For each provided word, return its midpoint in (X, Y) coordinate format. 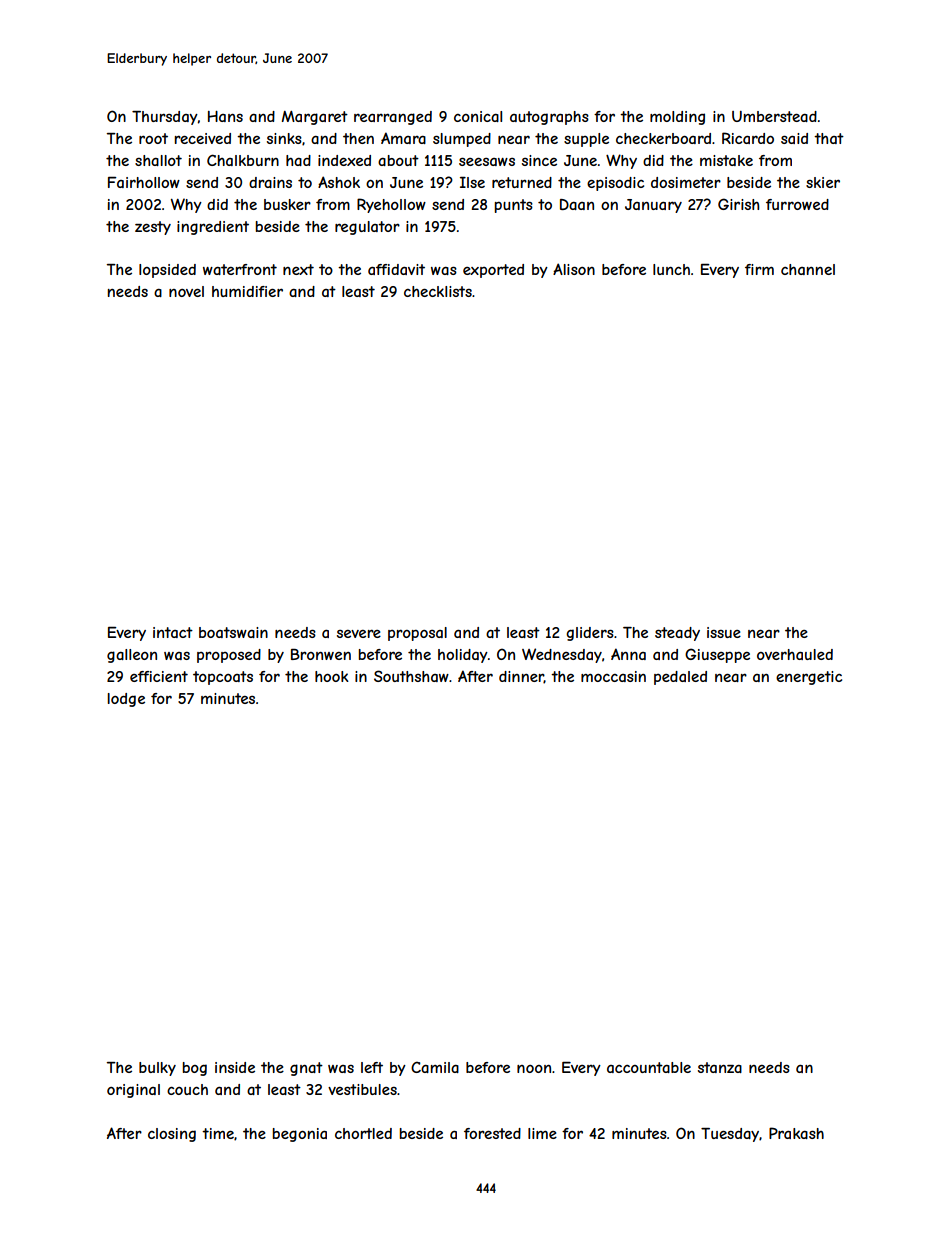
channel (808, 269)
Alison (574, 269)
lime (542, 1133)
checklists (438, 291)
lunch (671, 269)
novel (186, 291)
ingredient (213, 228)
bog (194, 1069)
